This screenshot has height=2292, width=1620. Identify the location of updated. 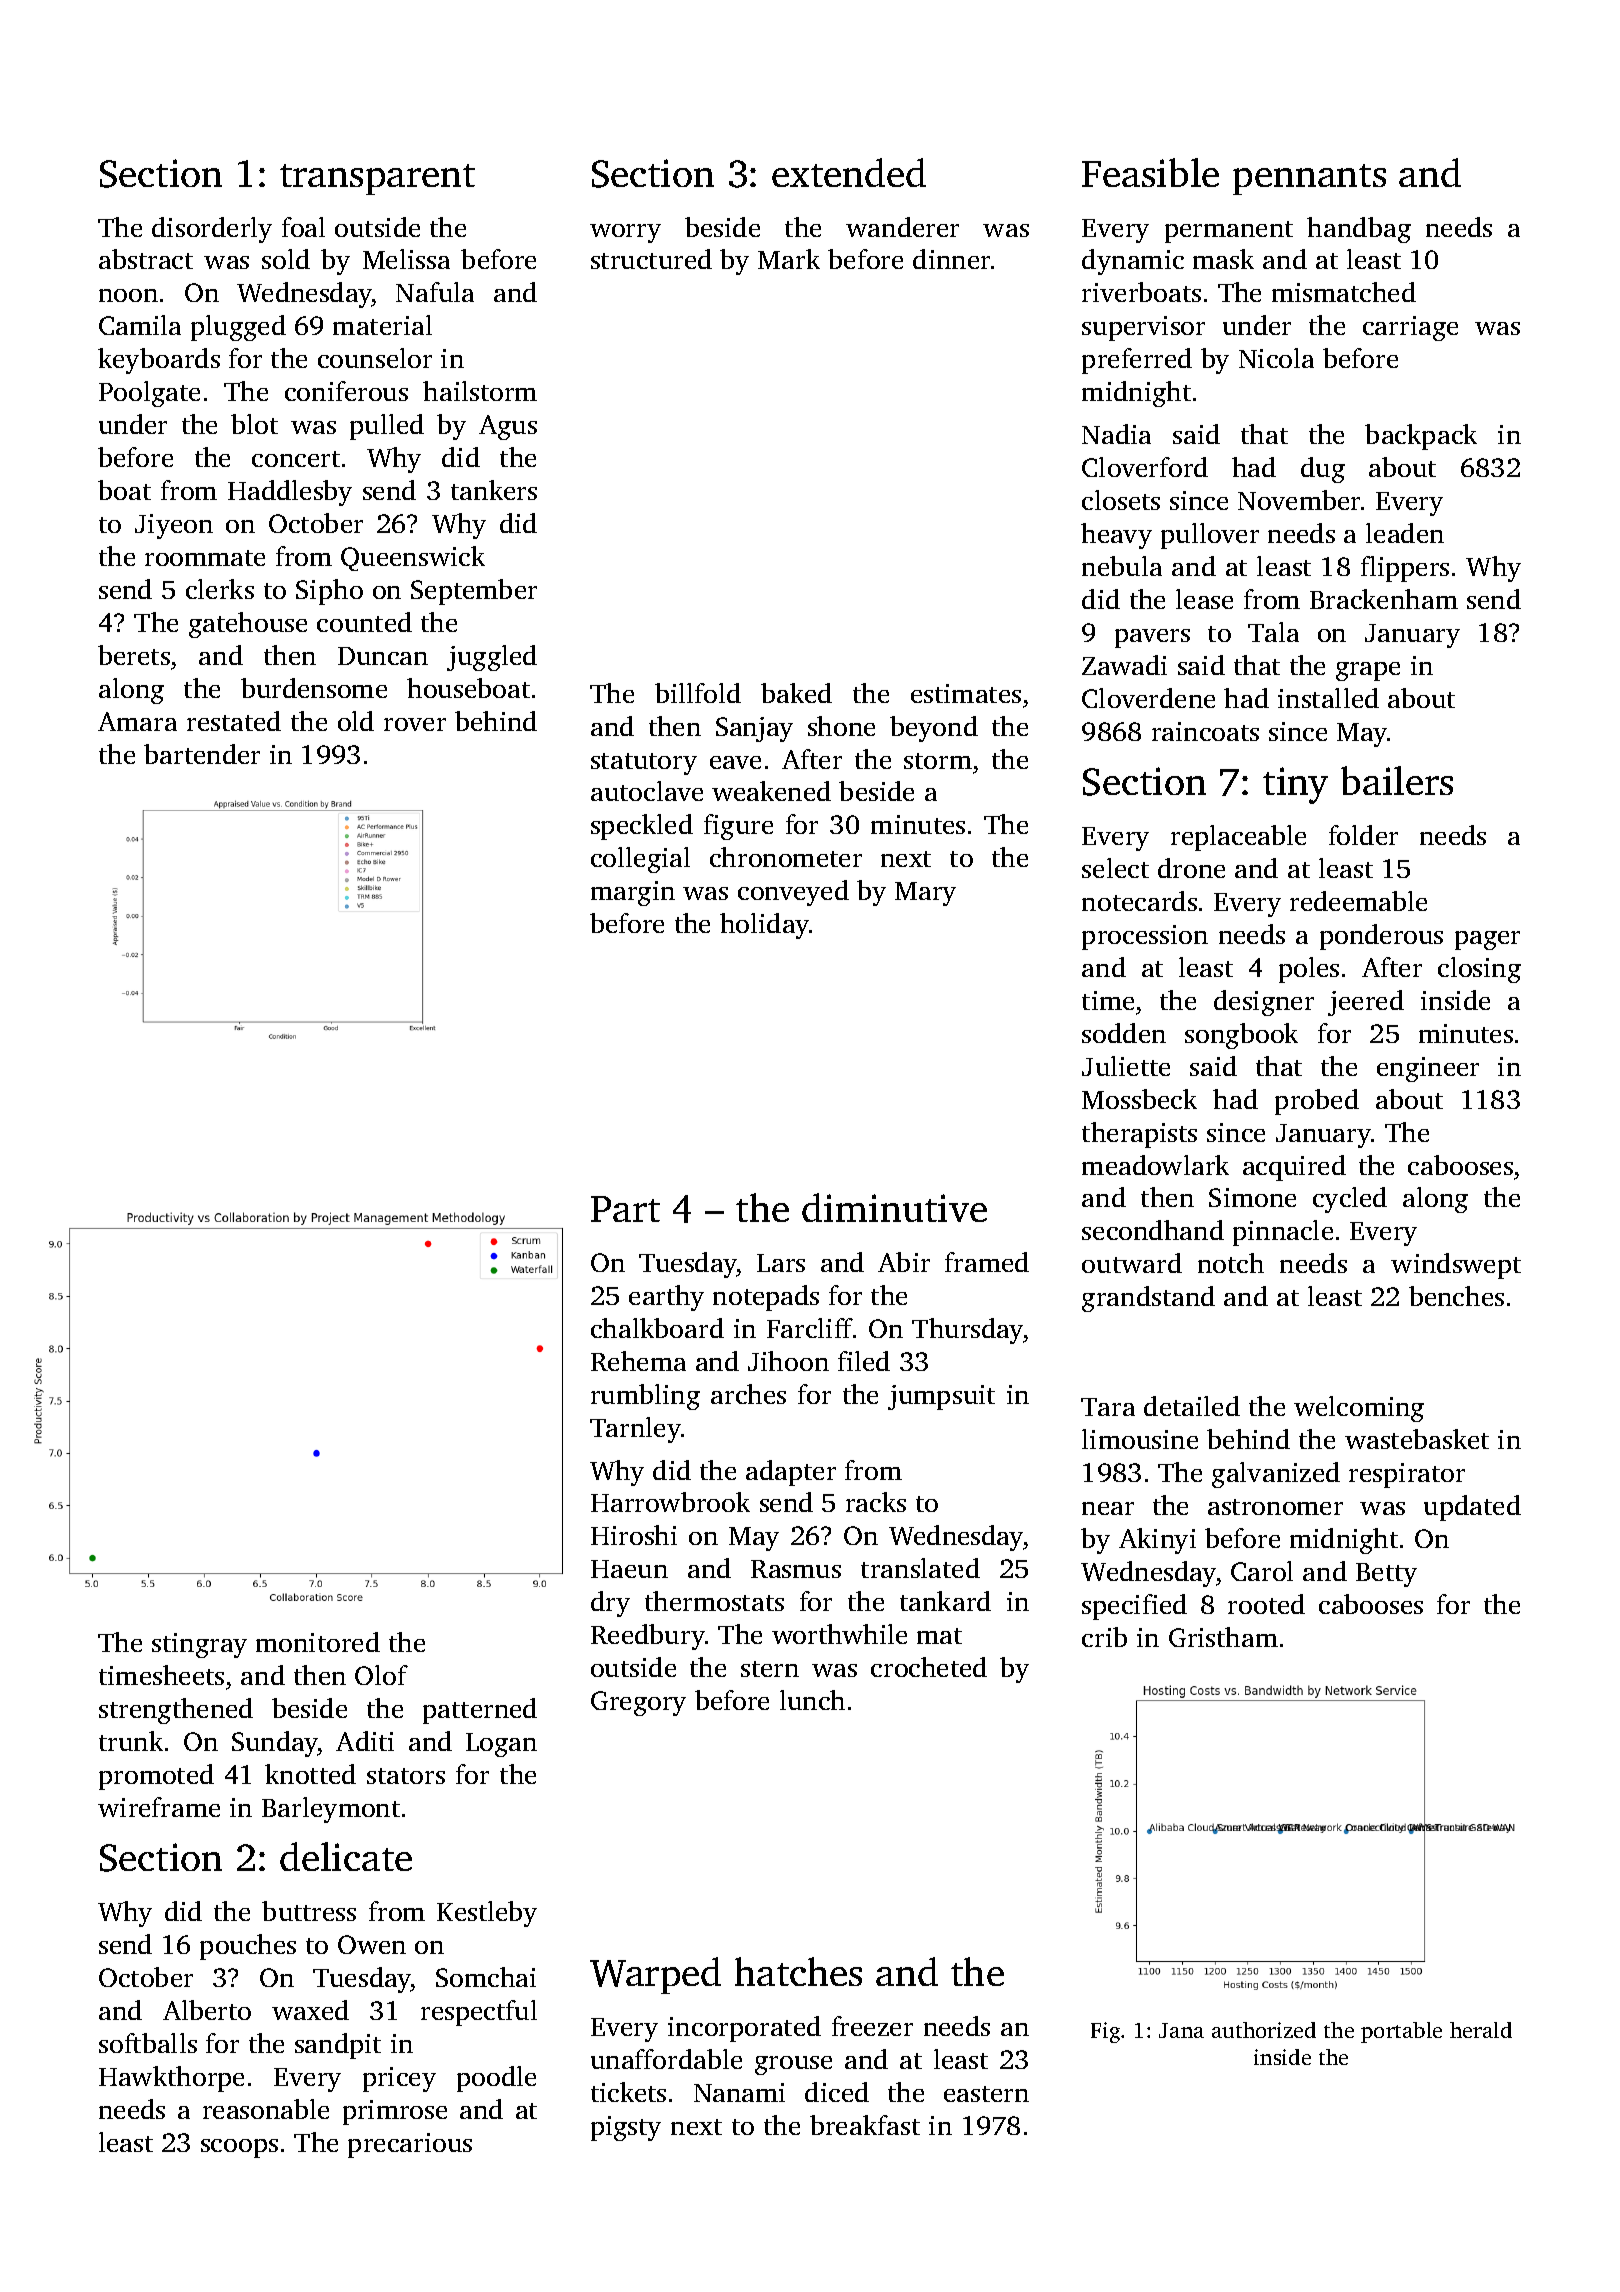
(1472, 1508).
